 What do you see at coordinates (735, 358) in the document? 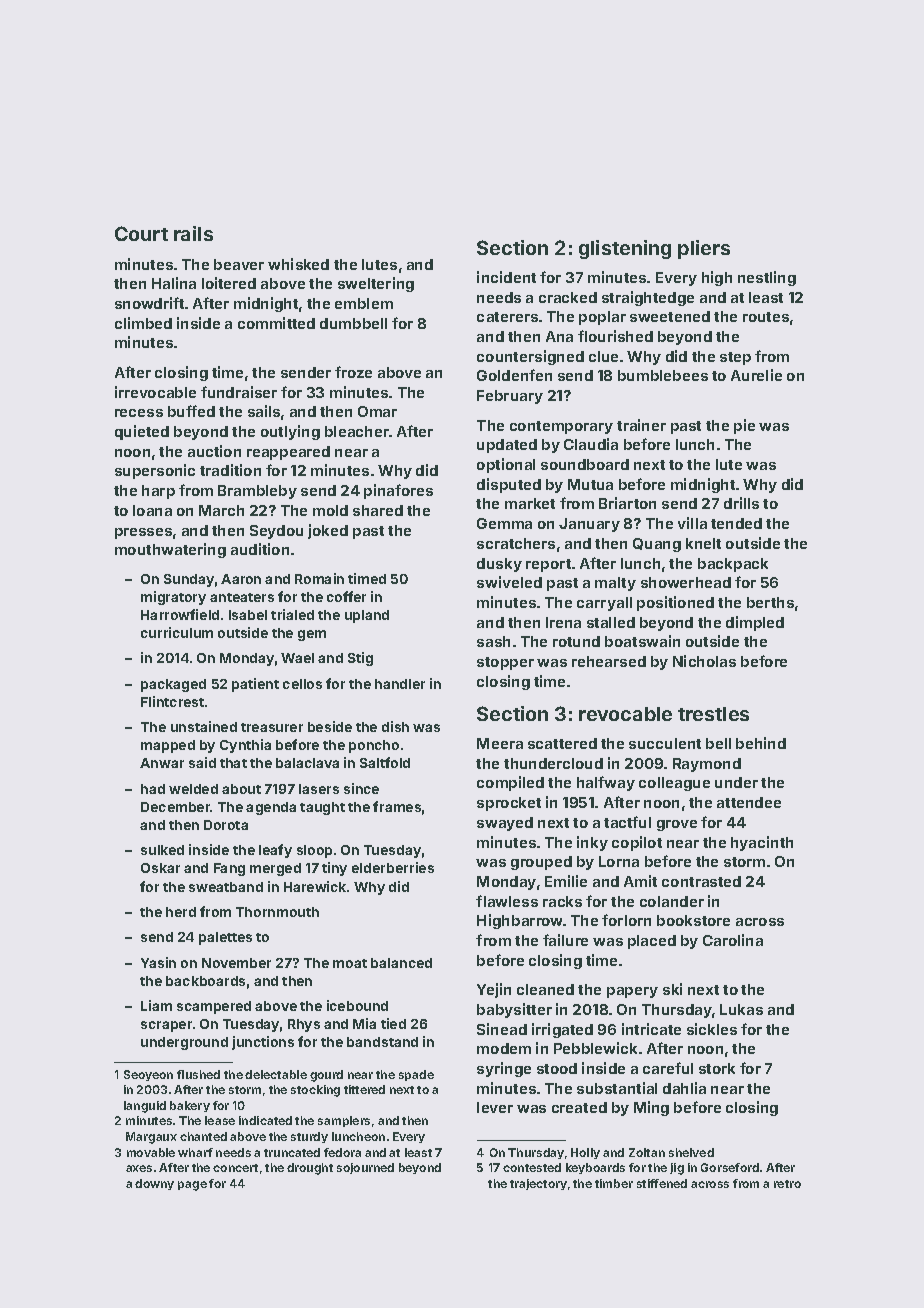
I see `step` at bounding box center [735, 358].
